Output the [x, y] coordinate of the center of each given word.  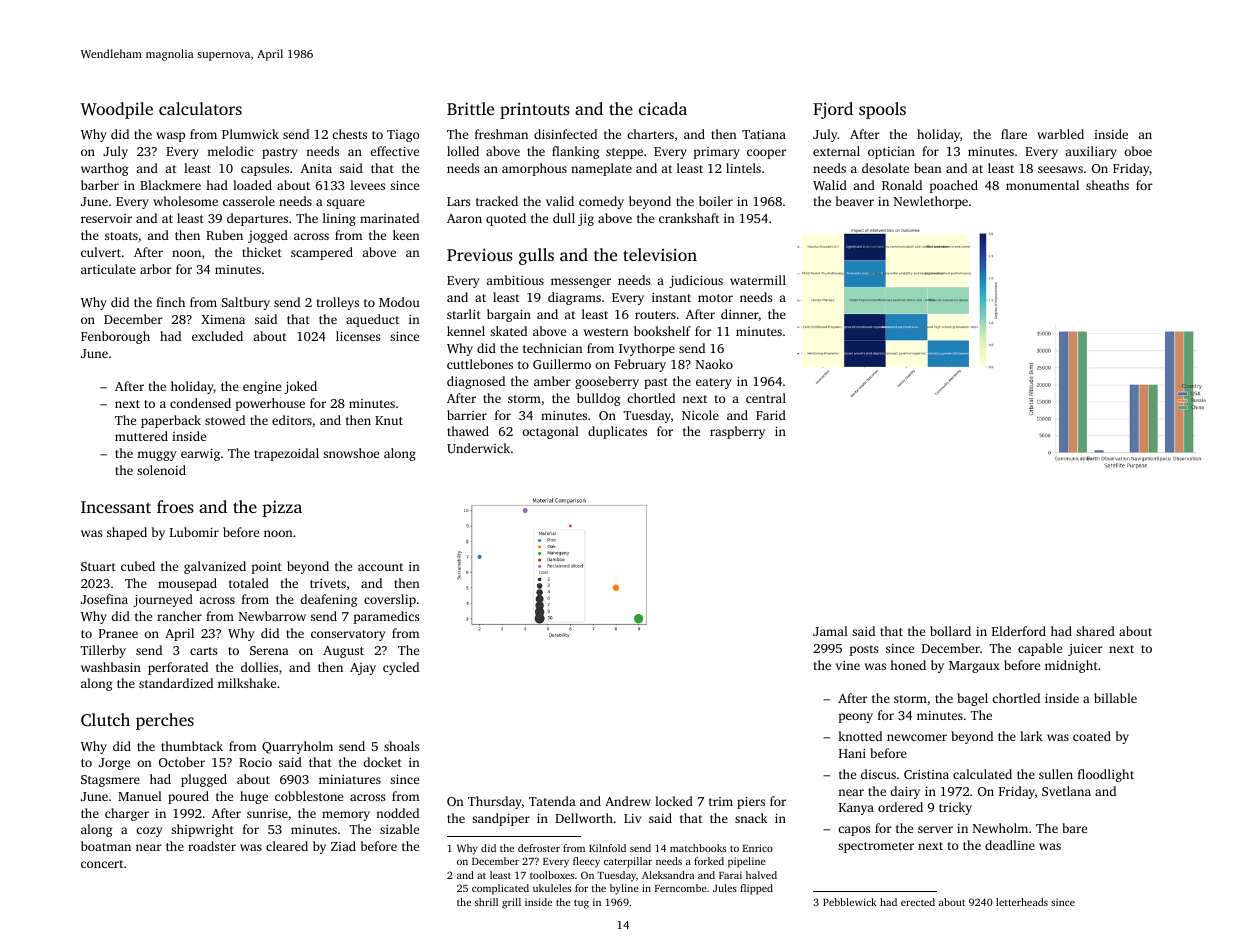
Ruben [224, 235]
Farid [771, 415]
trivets [328, 583]
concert [102, 864]
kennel [466, 331]
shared [1095, 631]
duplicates [617, 432]
